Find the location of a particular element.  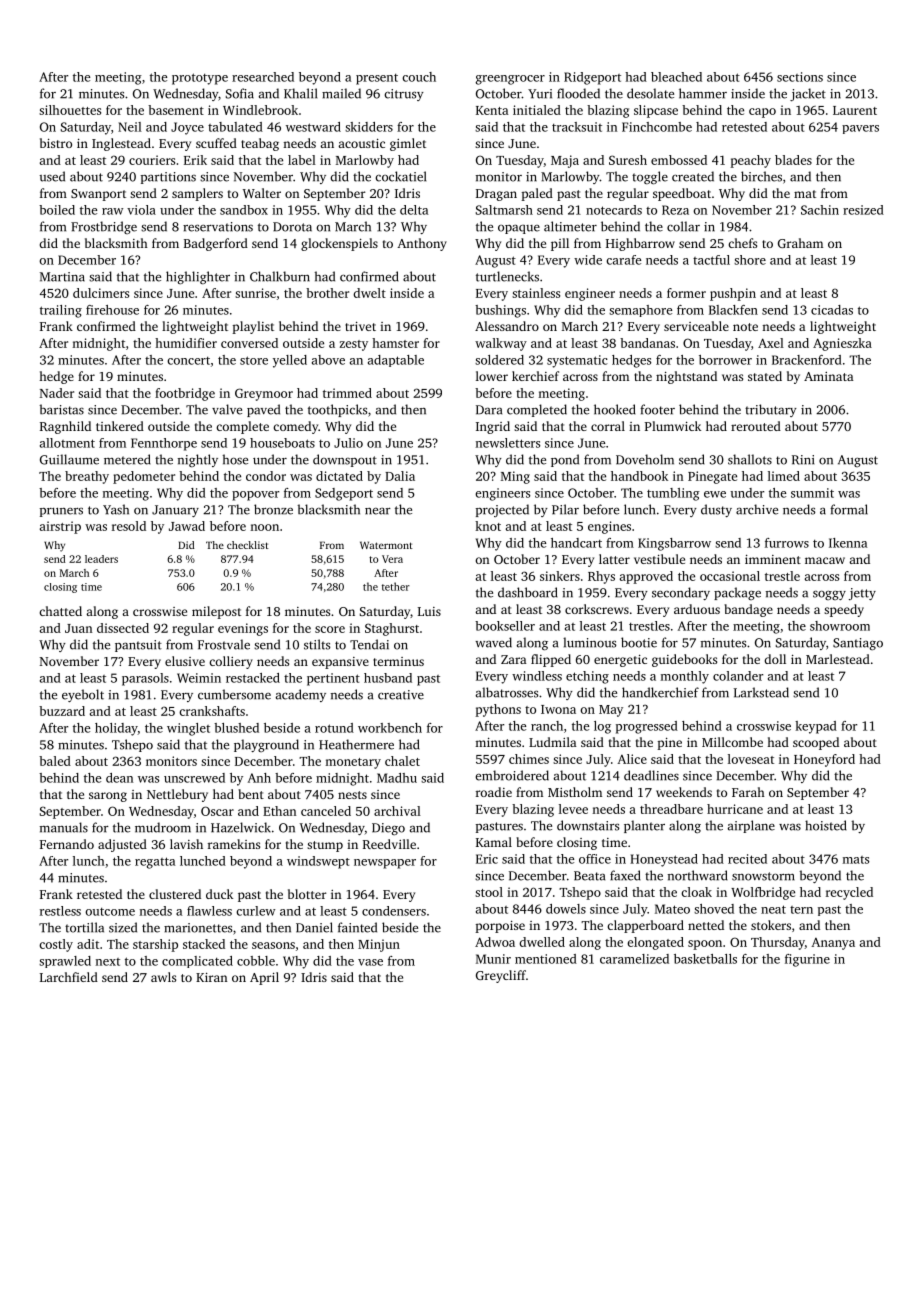

bistro is located at coordinates (56, 143).
